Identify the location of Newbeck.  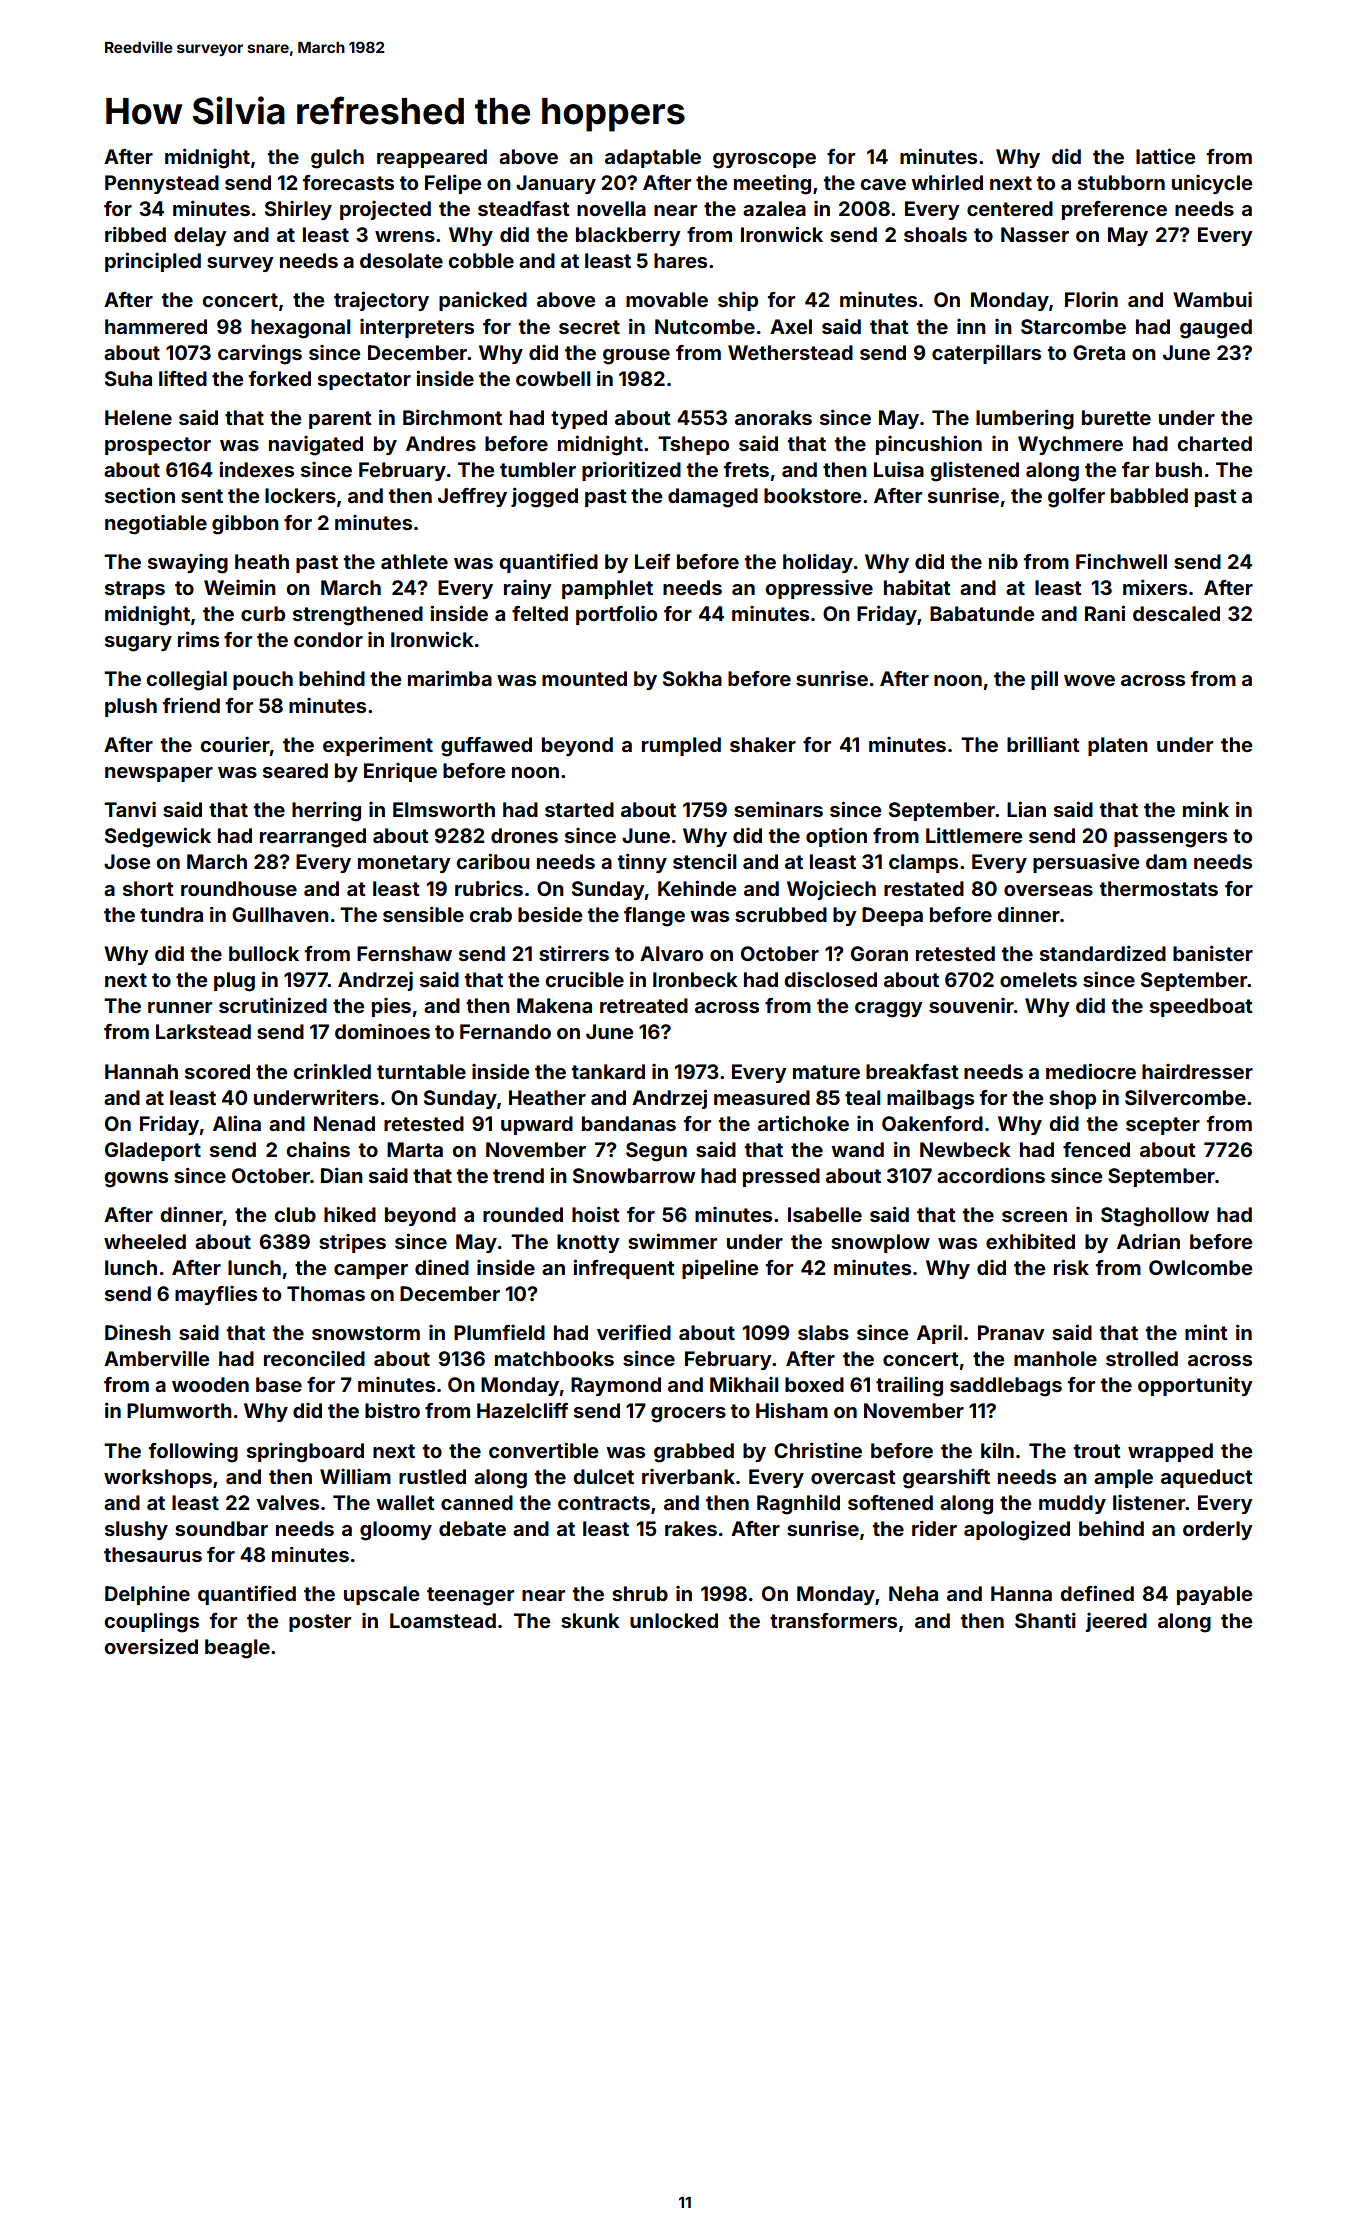
(965, 1149).
